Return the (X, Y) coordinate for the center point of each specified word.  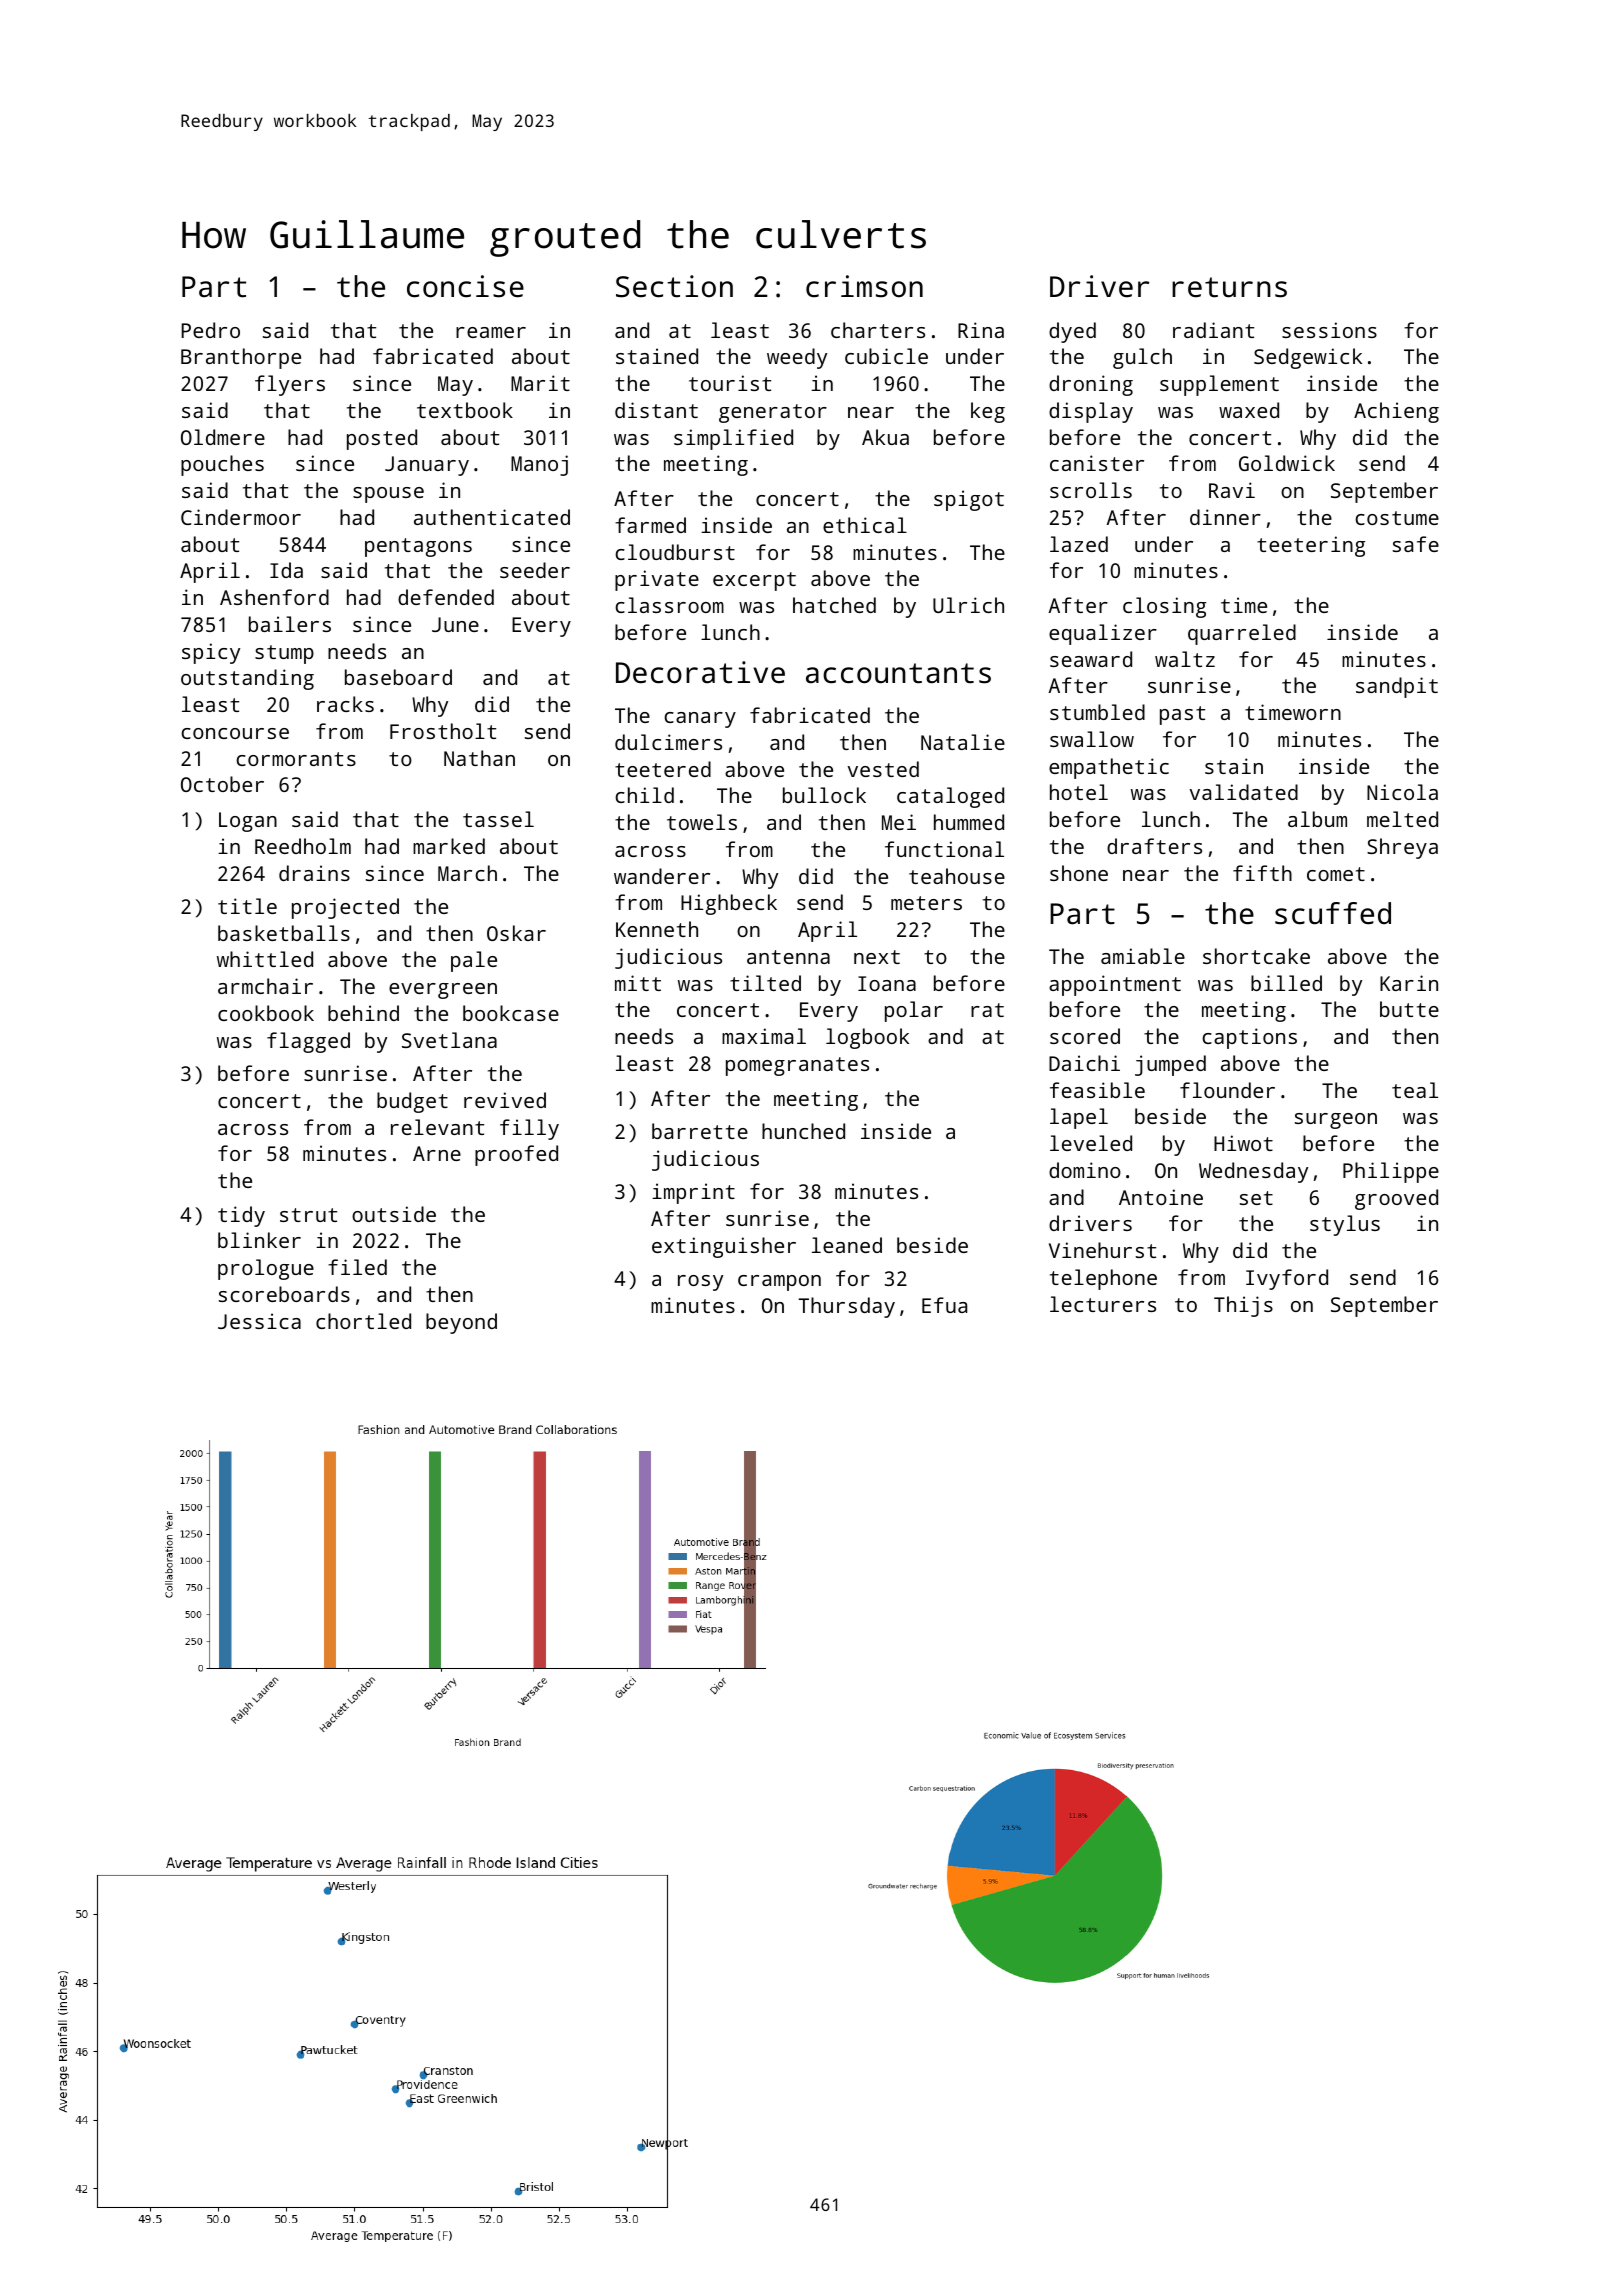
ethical (865, 525)
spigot (969, 500)
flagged (308, 1042)
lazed (1079, 544)
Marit (540, 383)
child (644, 795)
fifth (1262, 873)
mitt (638, 983)
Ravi (1232, 490)
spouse (388, 495)
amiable (1143, 956)
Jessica (259, 1321)
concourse (235, 733)
